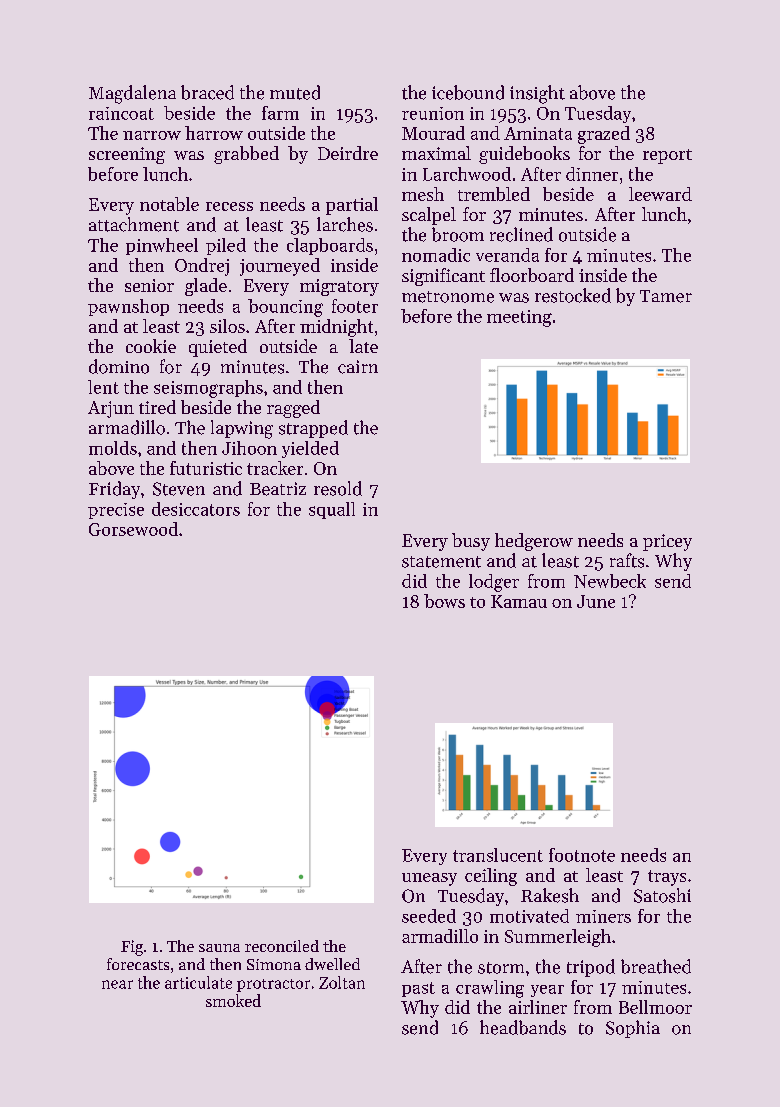 This screenshot has width=780, height=1107. Describe the element at coordinates (196, 509) in the screenshot. I see `desiccators` at that location.
